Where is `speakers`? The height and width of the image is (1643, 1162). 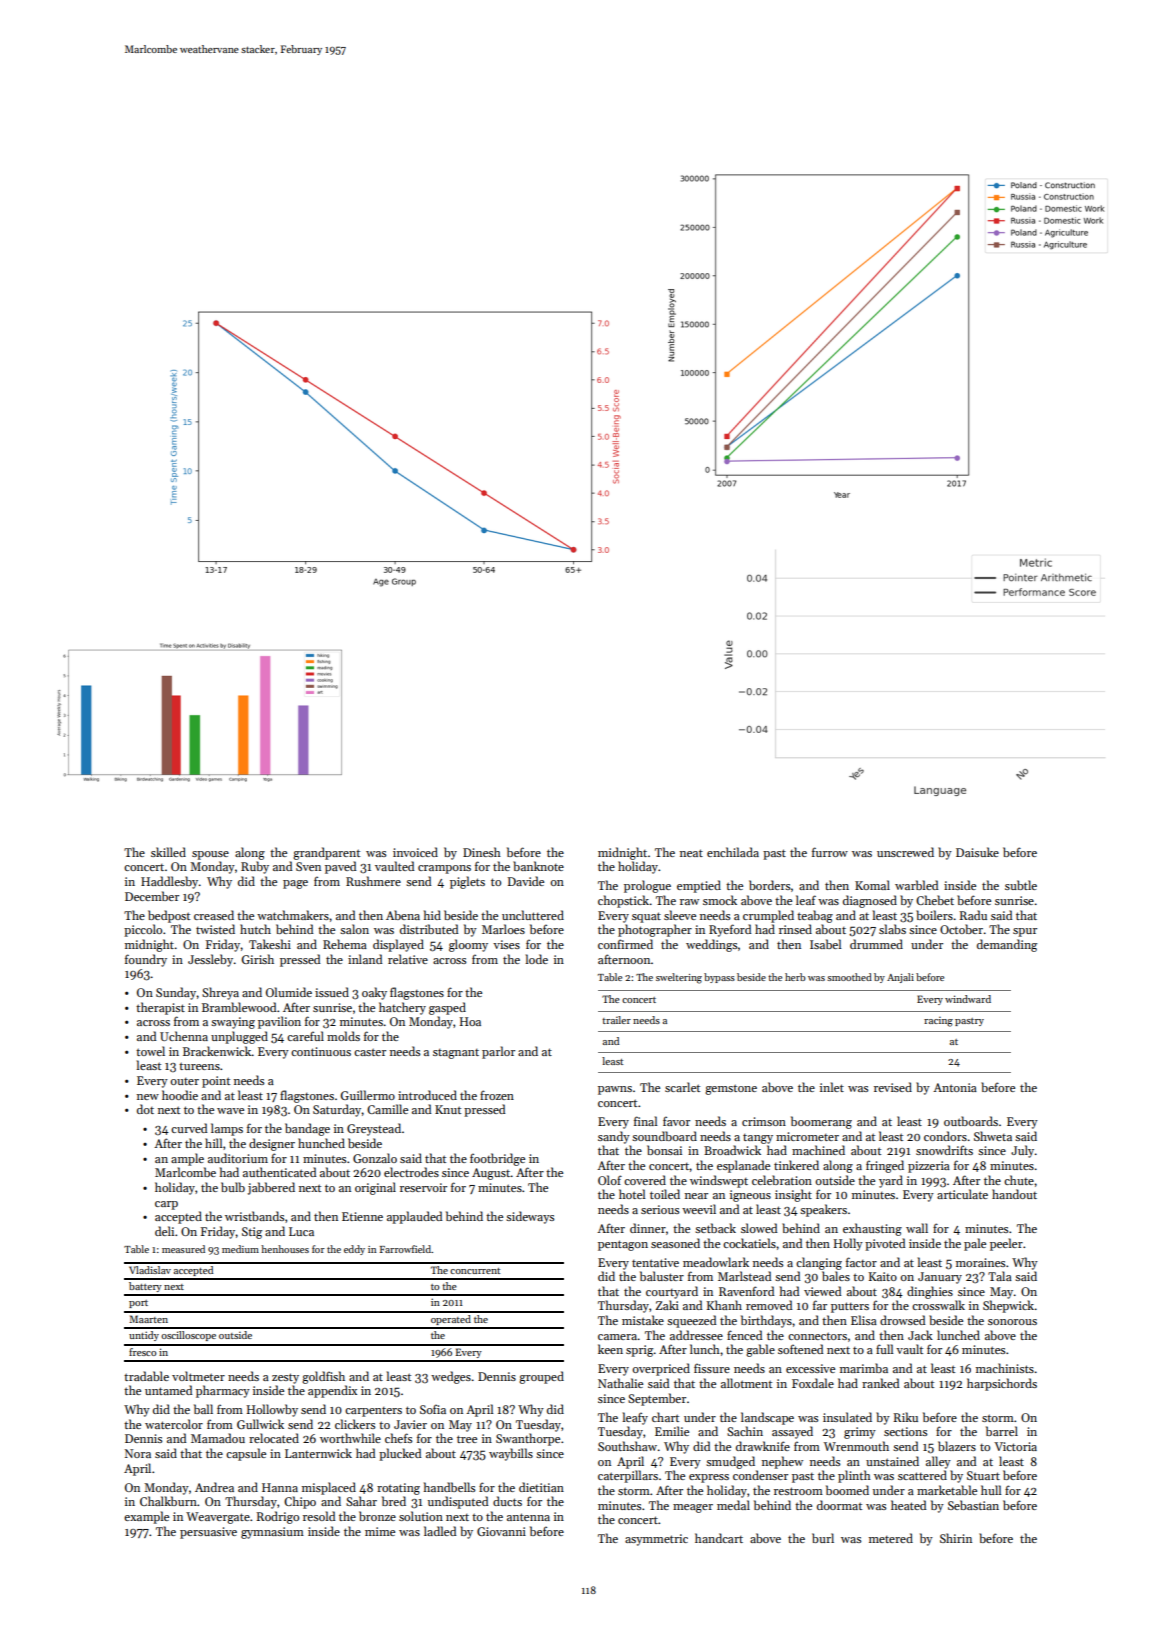
speakers is located at coordinates (823, 1210).
